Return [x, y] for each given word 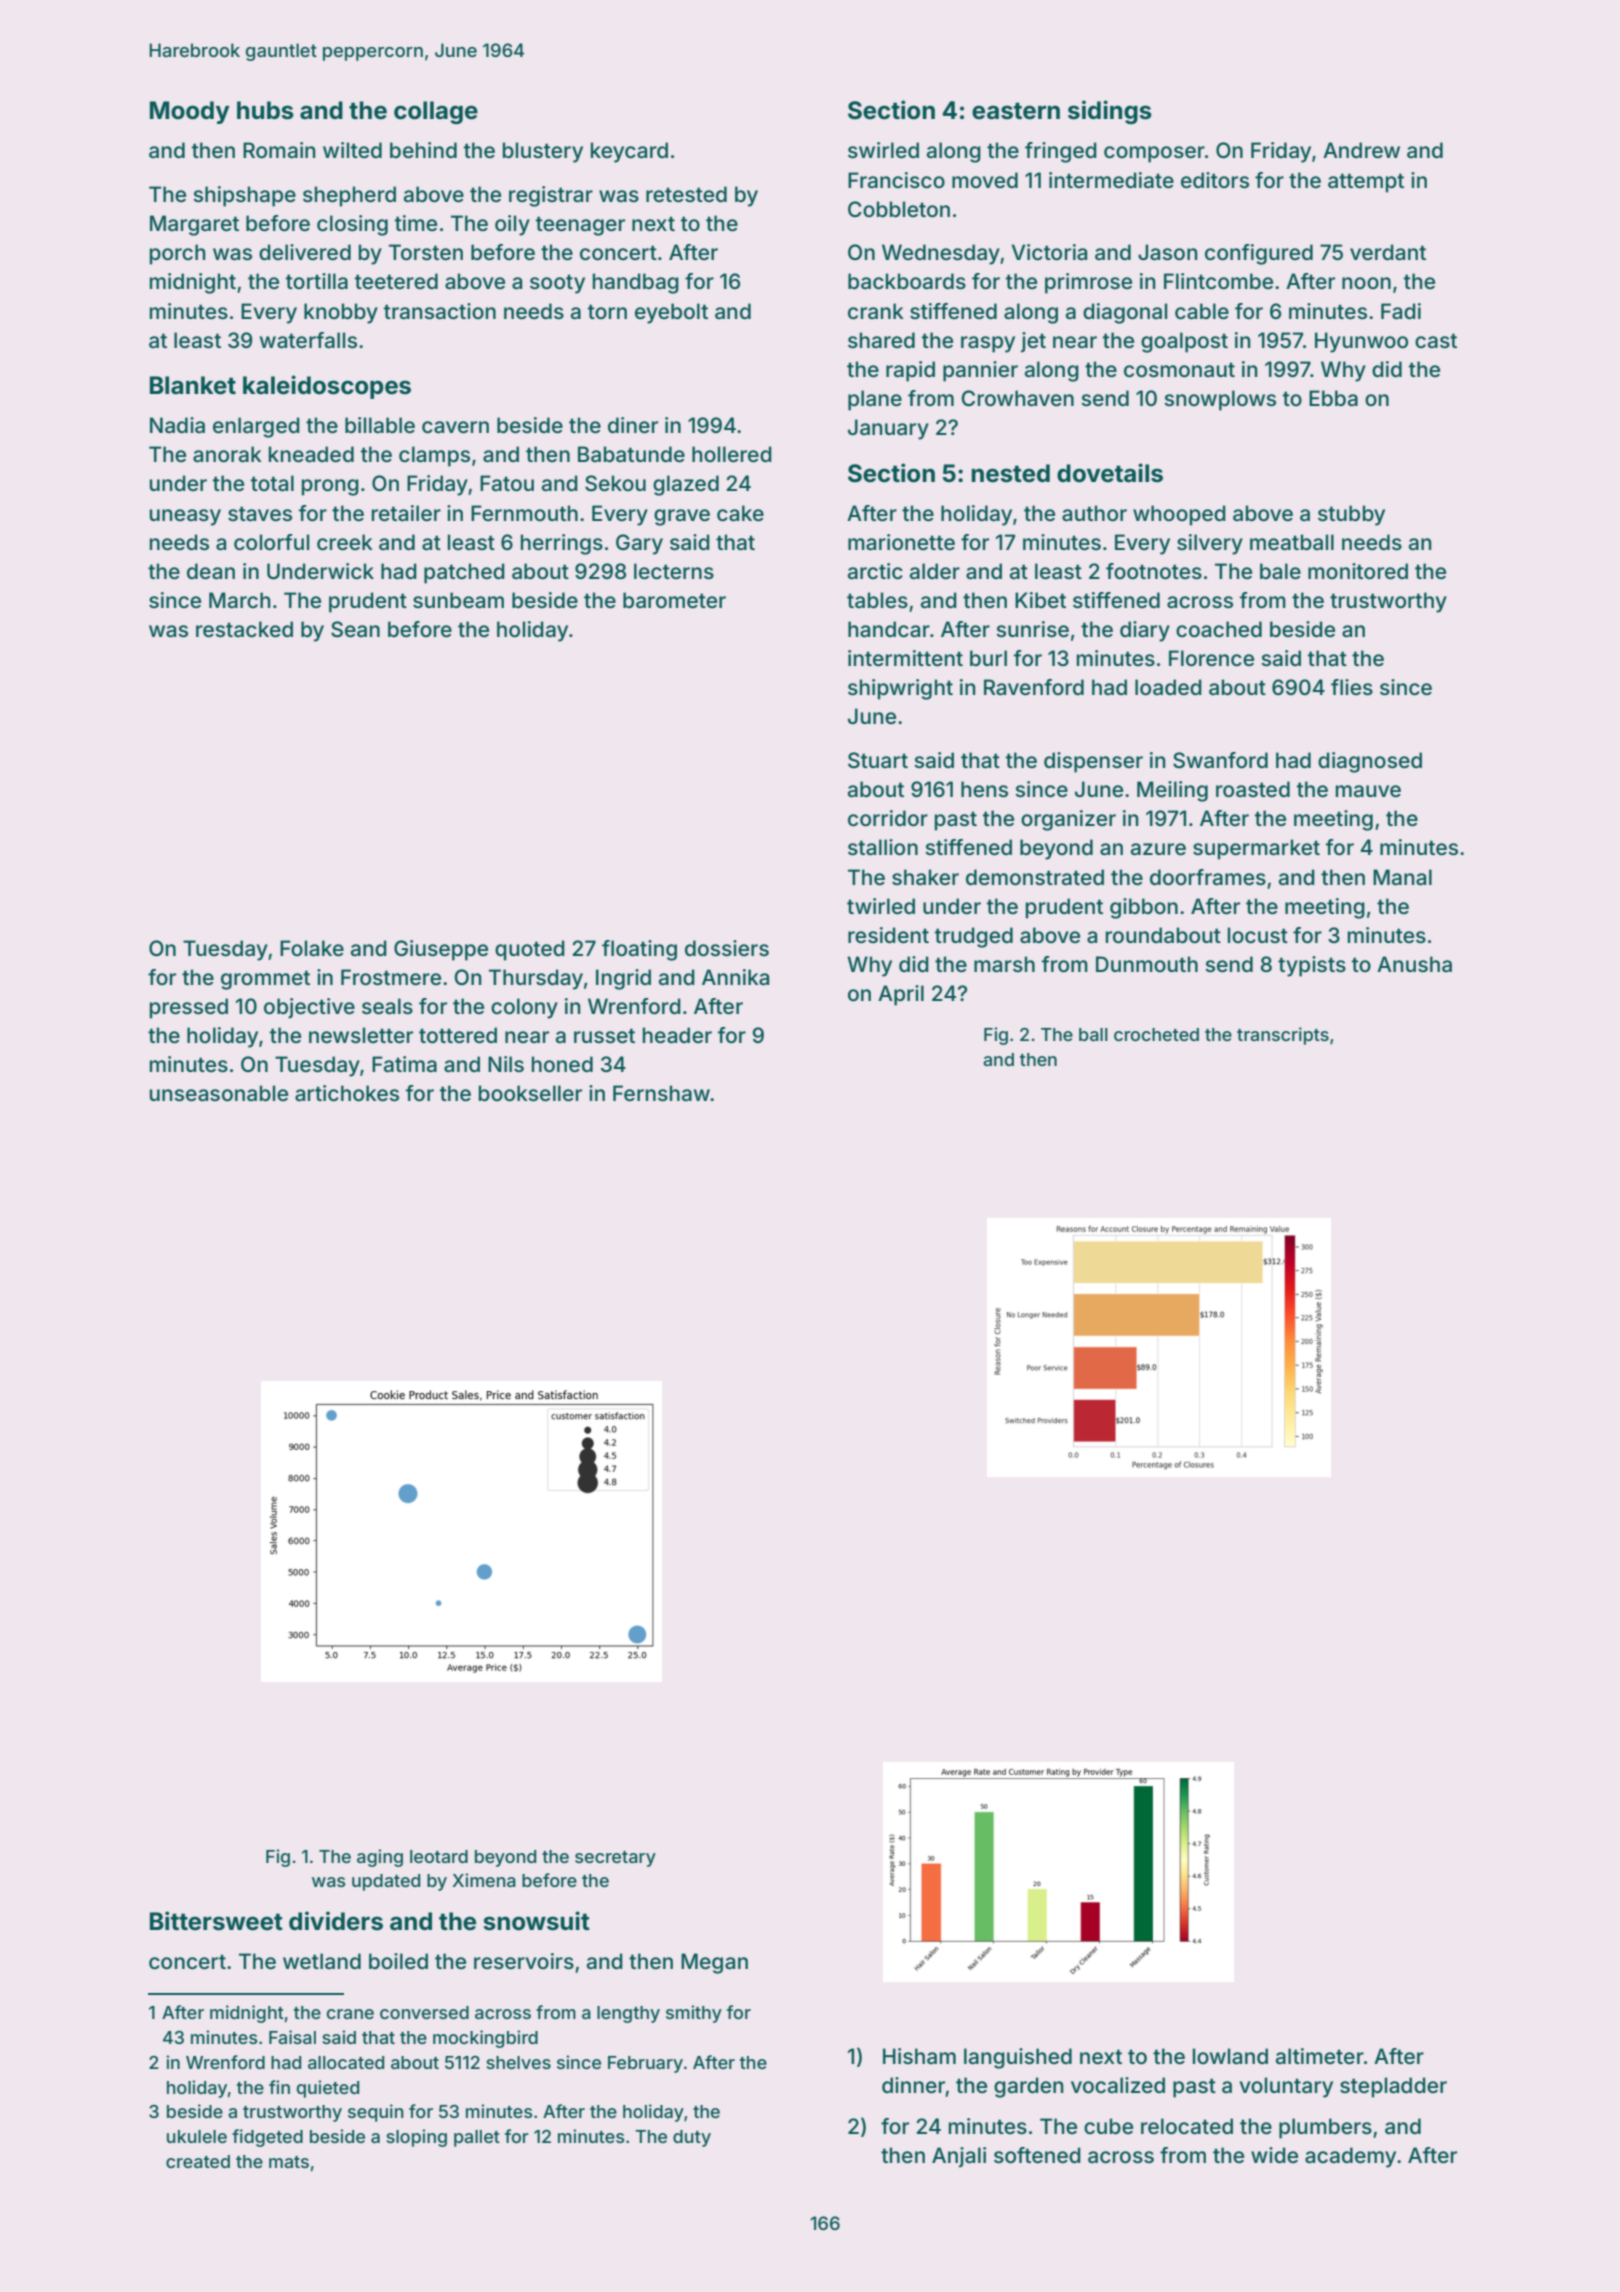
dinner [913, 2085]
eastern [1016, 111]
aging [380, 1858]
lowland [1230, 2056]
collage [436, 112]
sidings [1110, 112]
